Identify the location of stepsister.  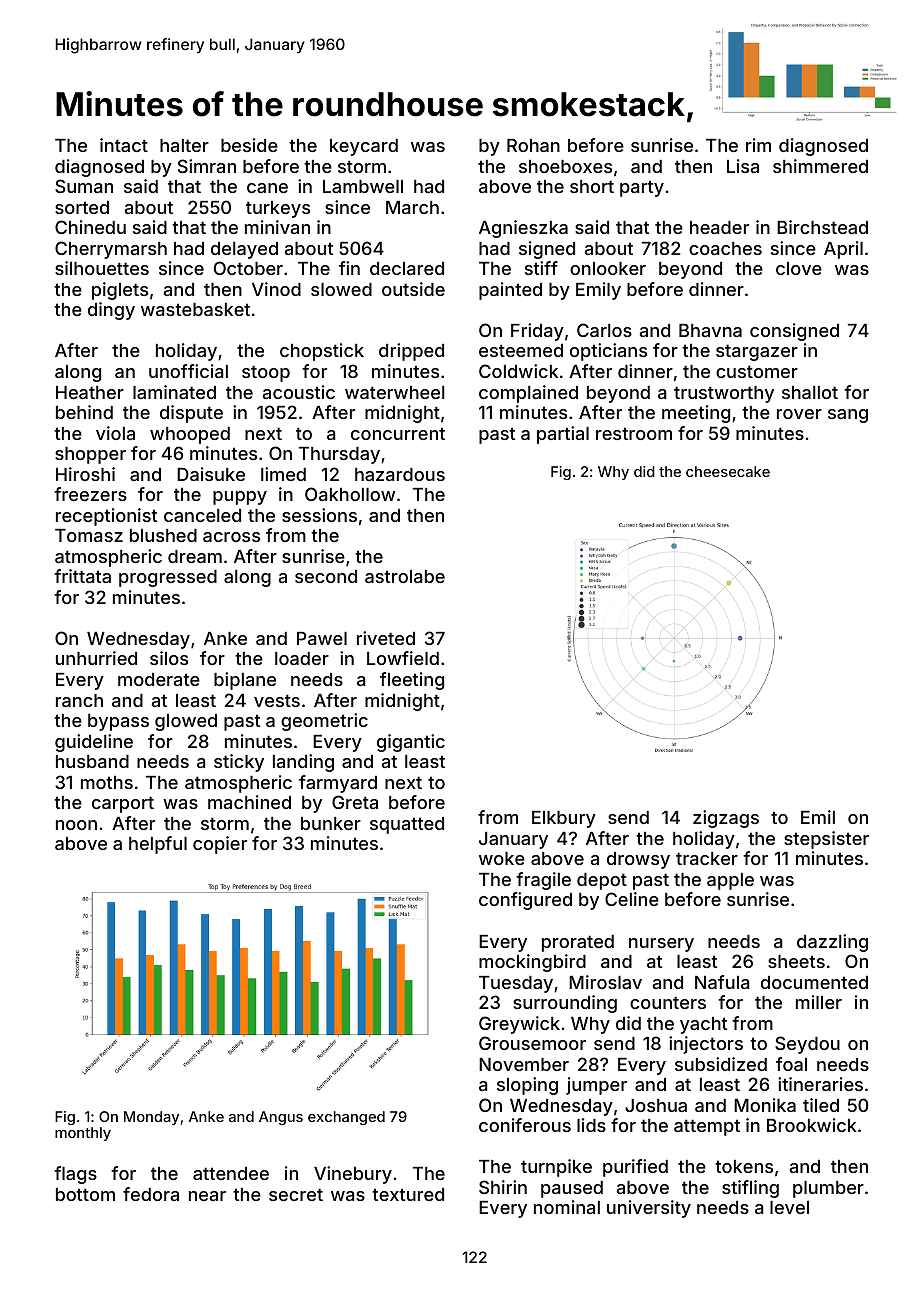
(826, 840).
